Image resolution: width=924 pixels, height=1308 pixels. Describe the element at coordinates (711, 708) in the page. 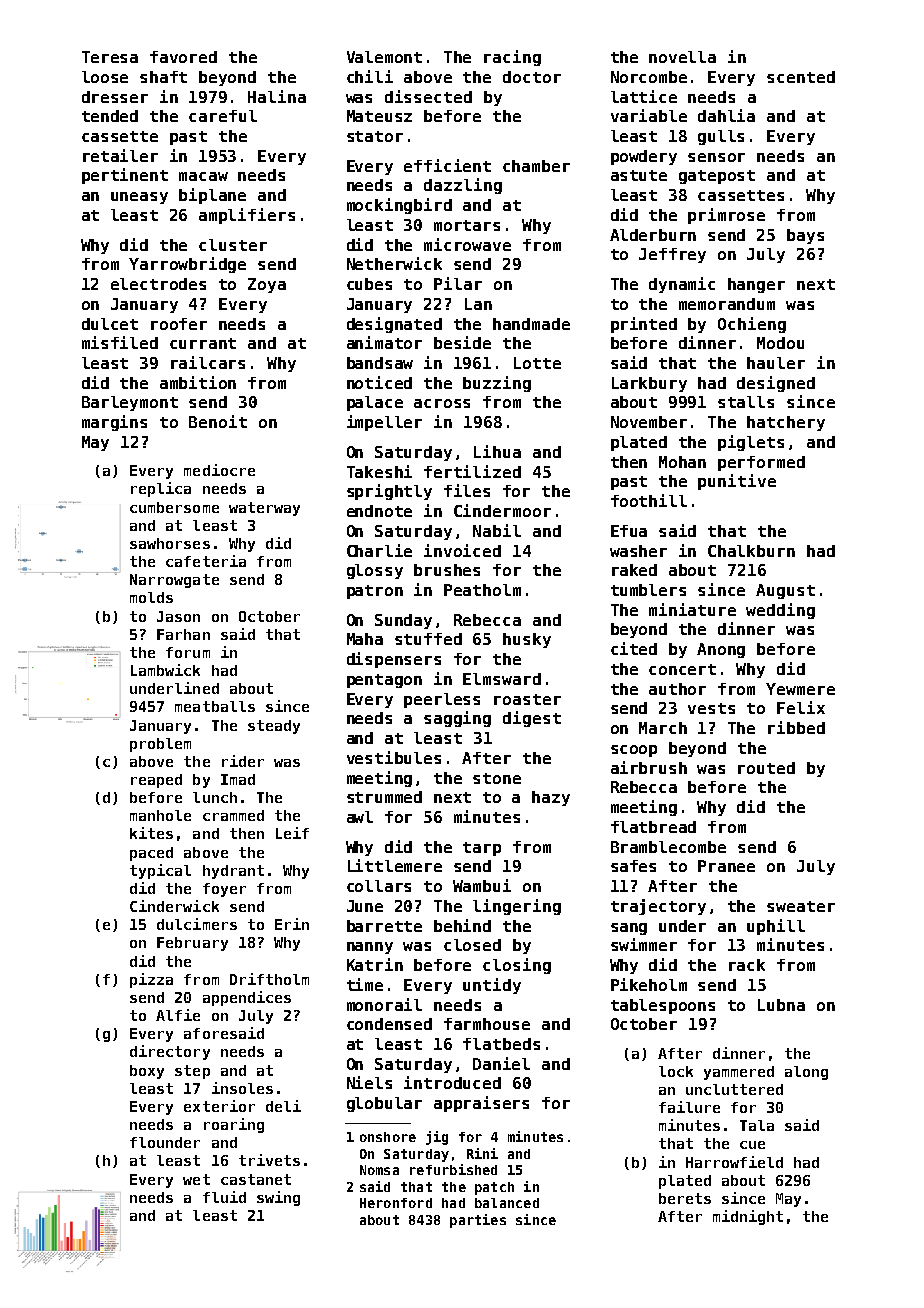

I see `vests` at that location.
